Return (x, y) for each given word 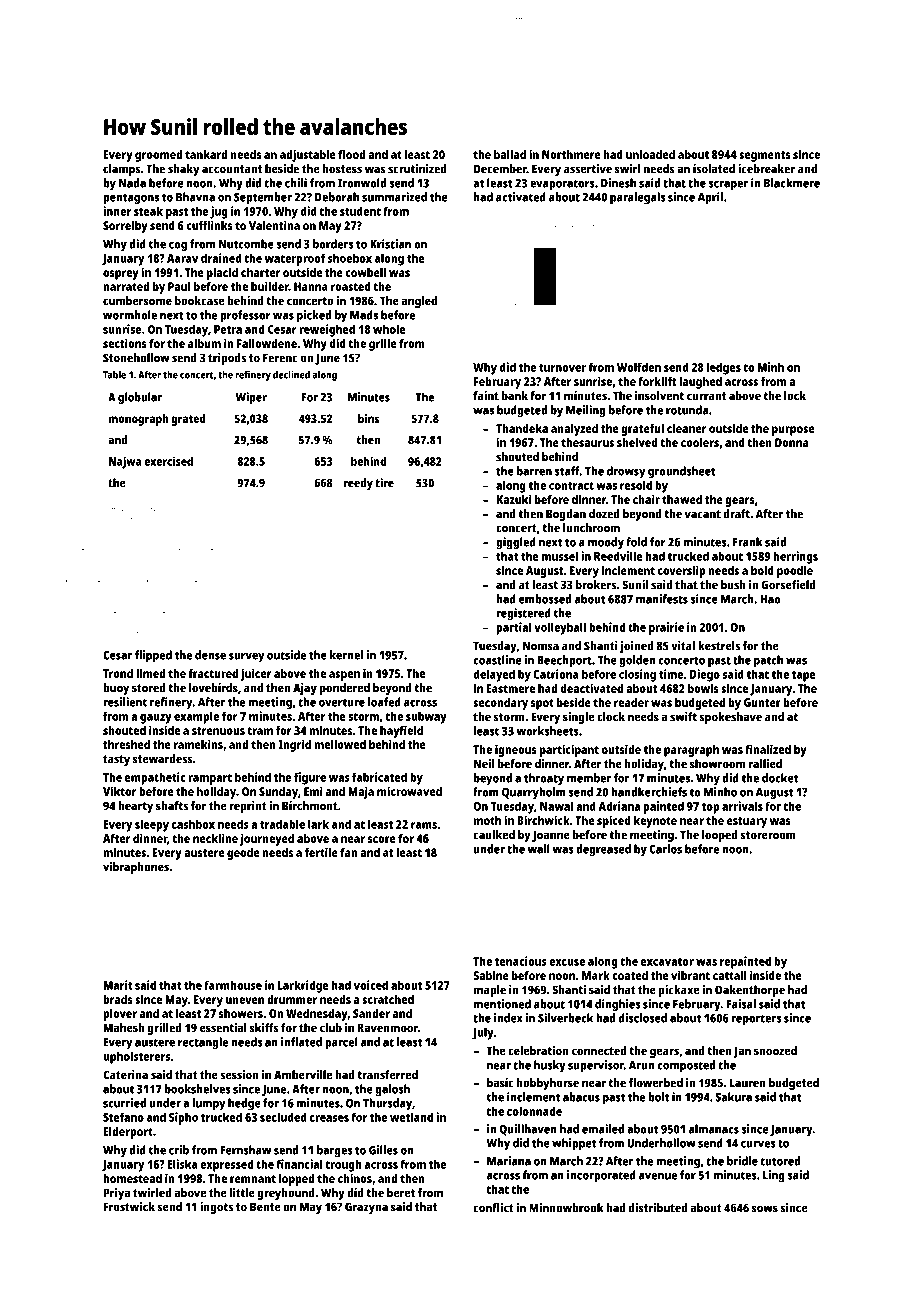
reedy (358, 484)
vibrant (690, 975)
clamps (121, 170)
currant (706, 396)
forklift (657, 381)
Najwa (125, 462)
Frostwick (129, 1207)
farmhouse (233, 985)
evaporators (562, 185)
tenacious (521, 961)
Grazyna (366, 1208)
